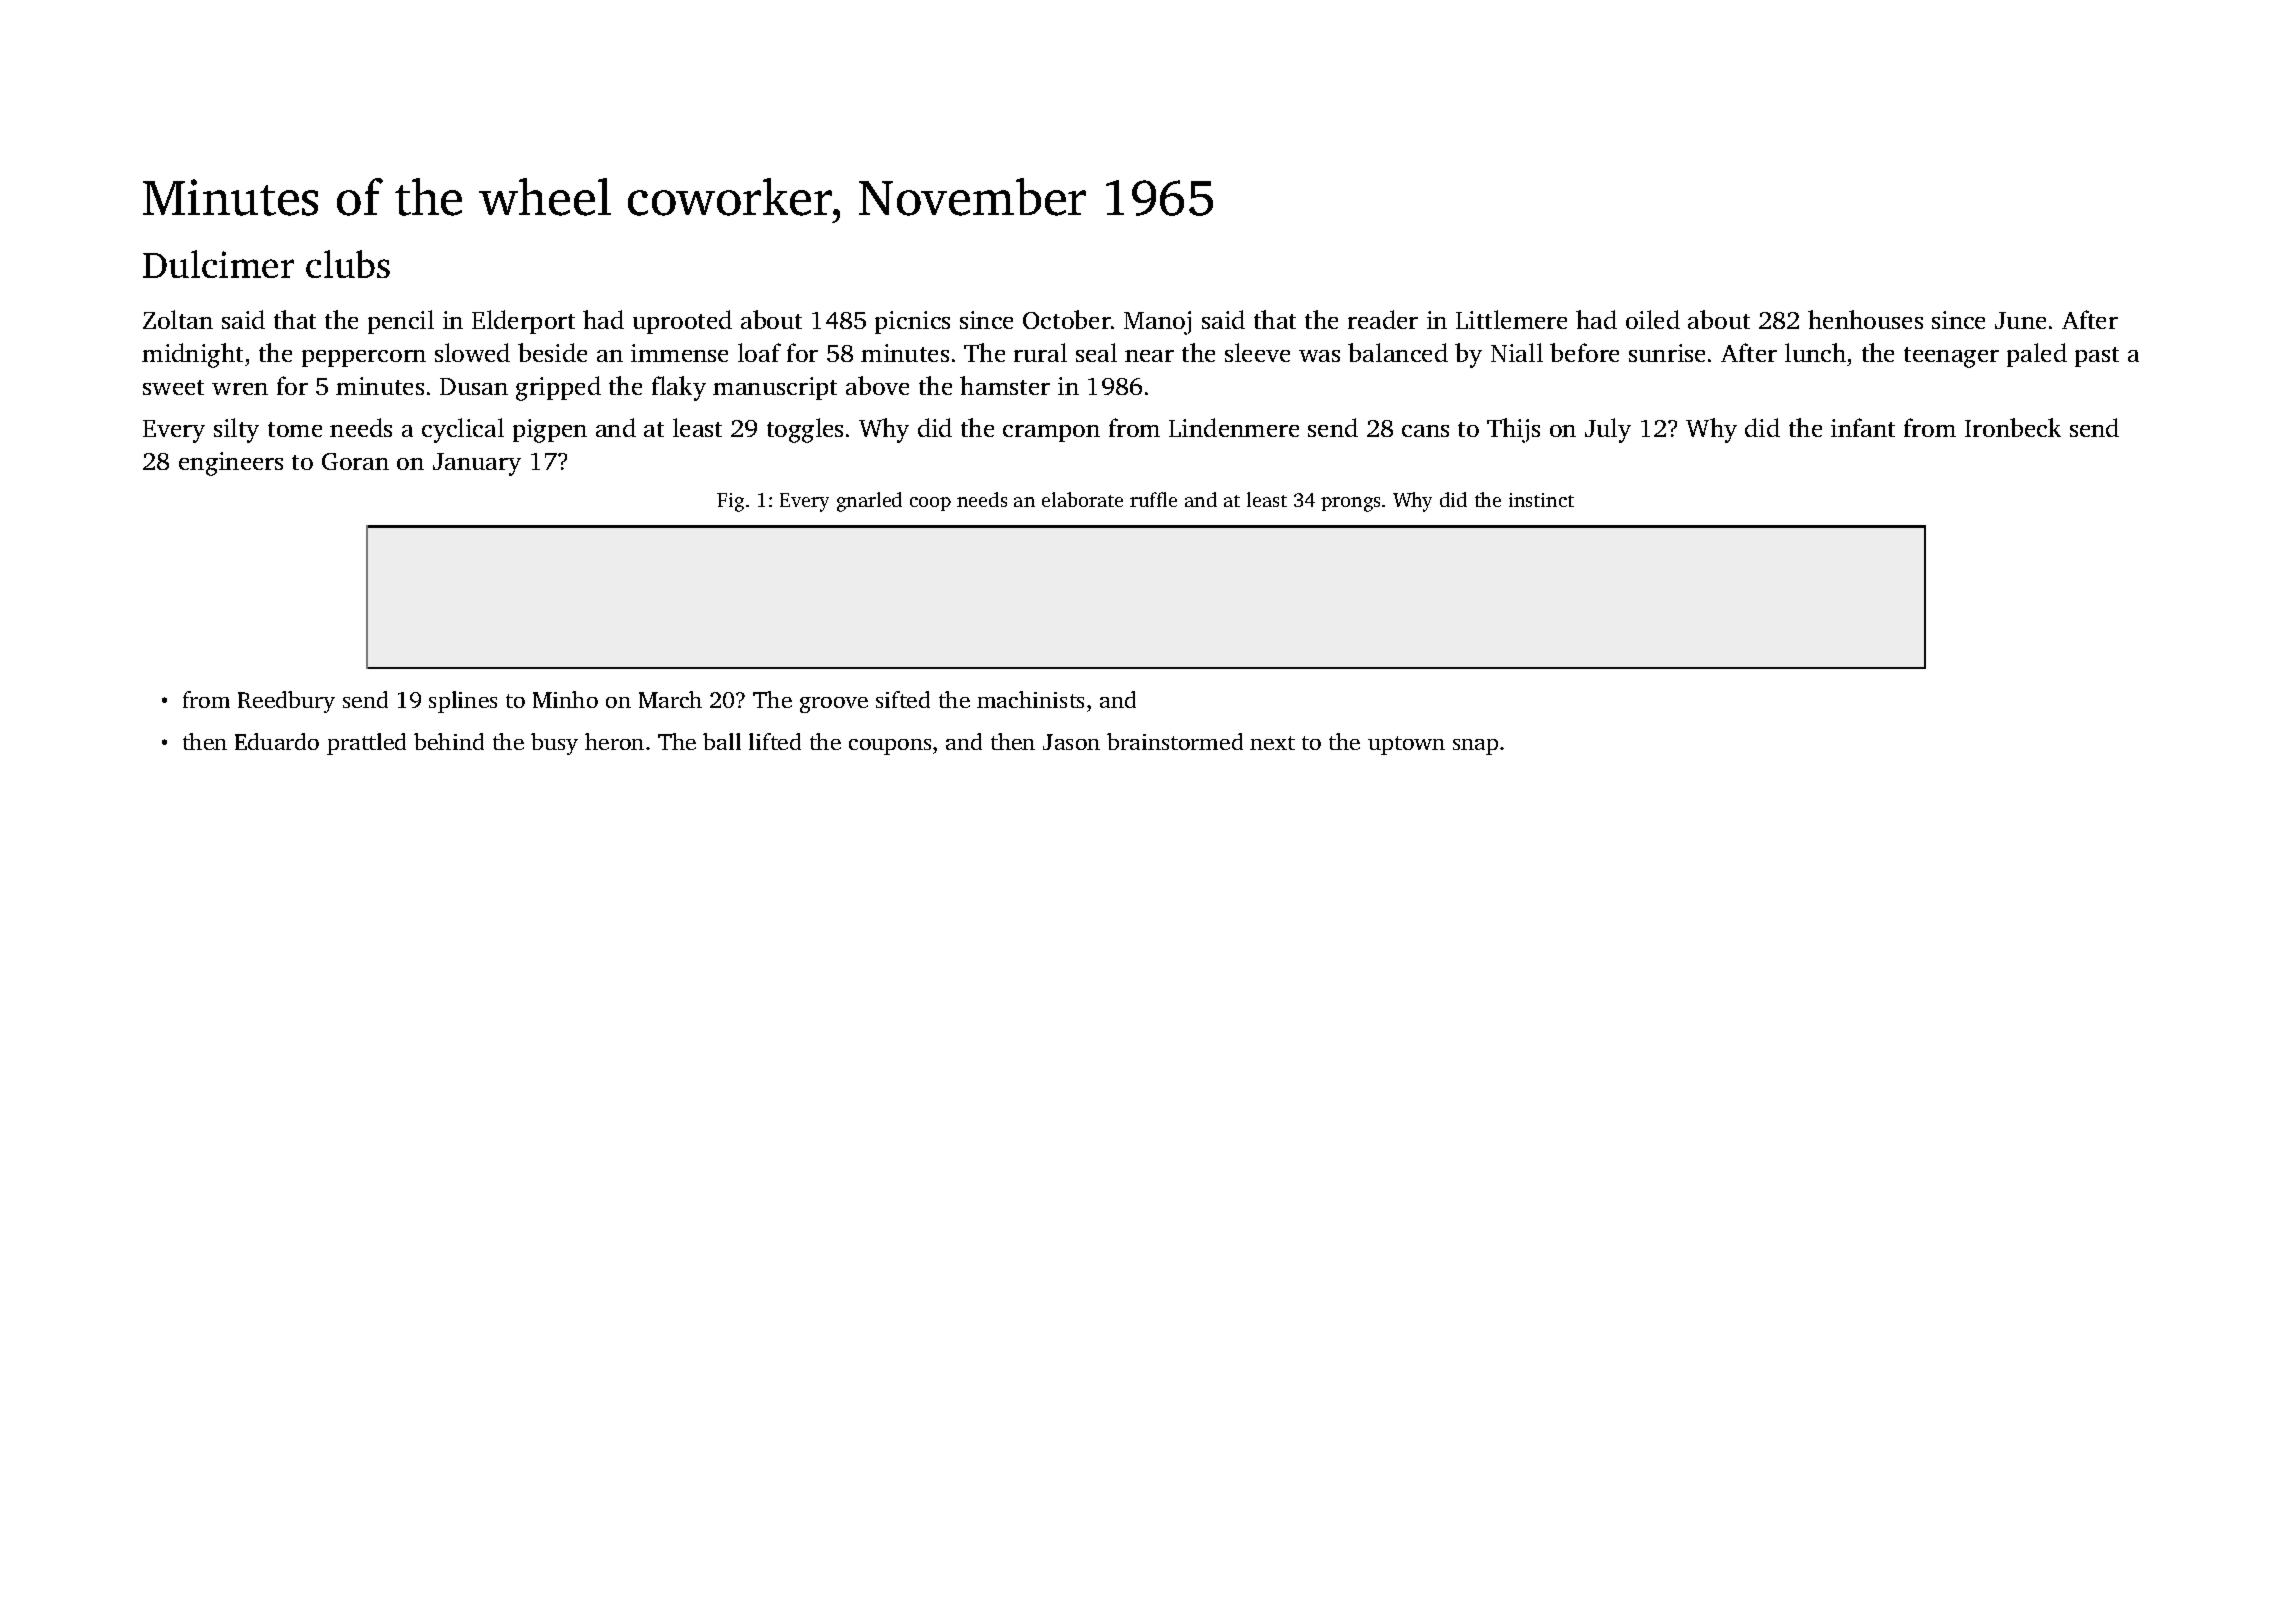 The width and height of the document is (2292, 1620). I want to click on Eduardo, so click(277, 741).
